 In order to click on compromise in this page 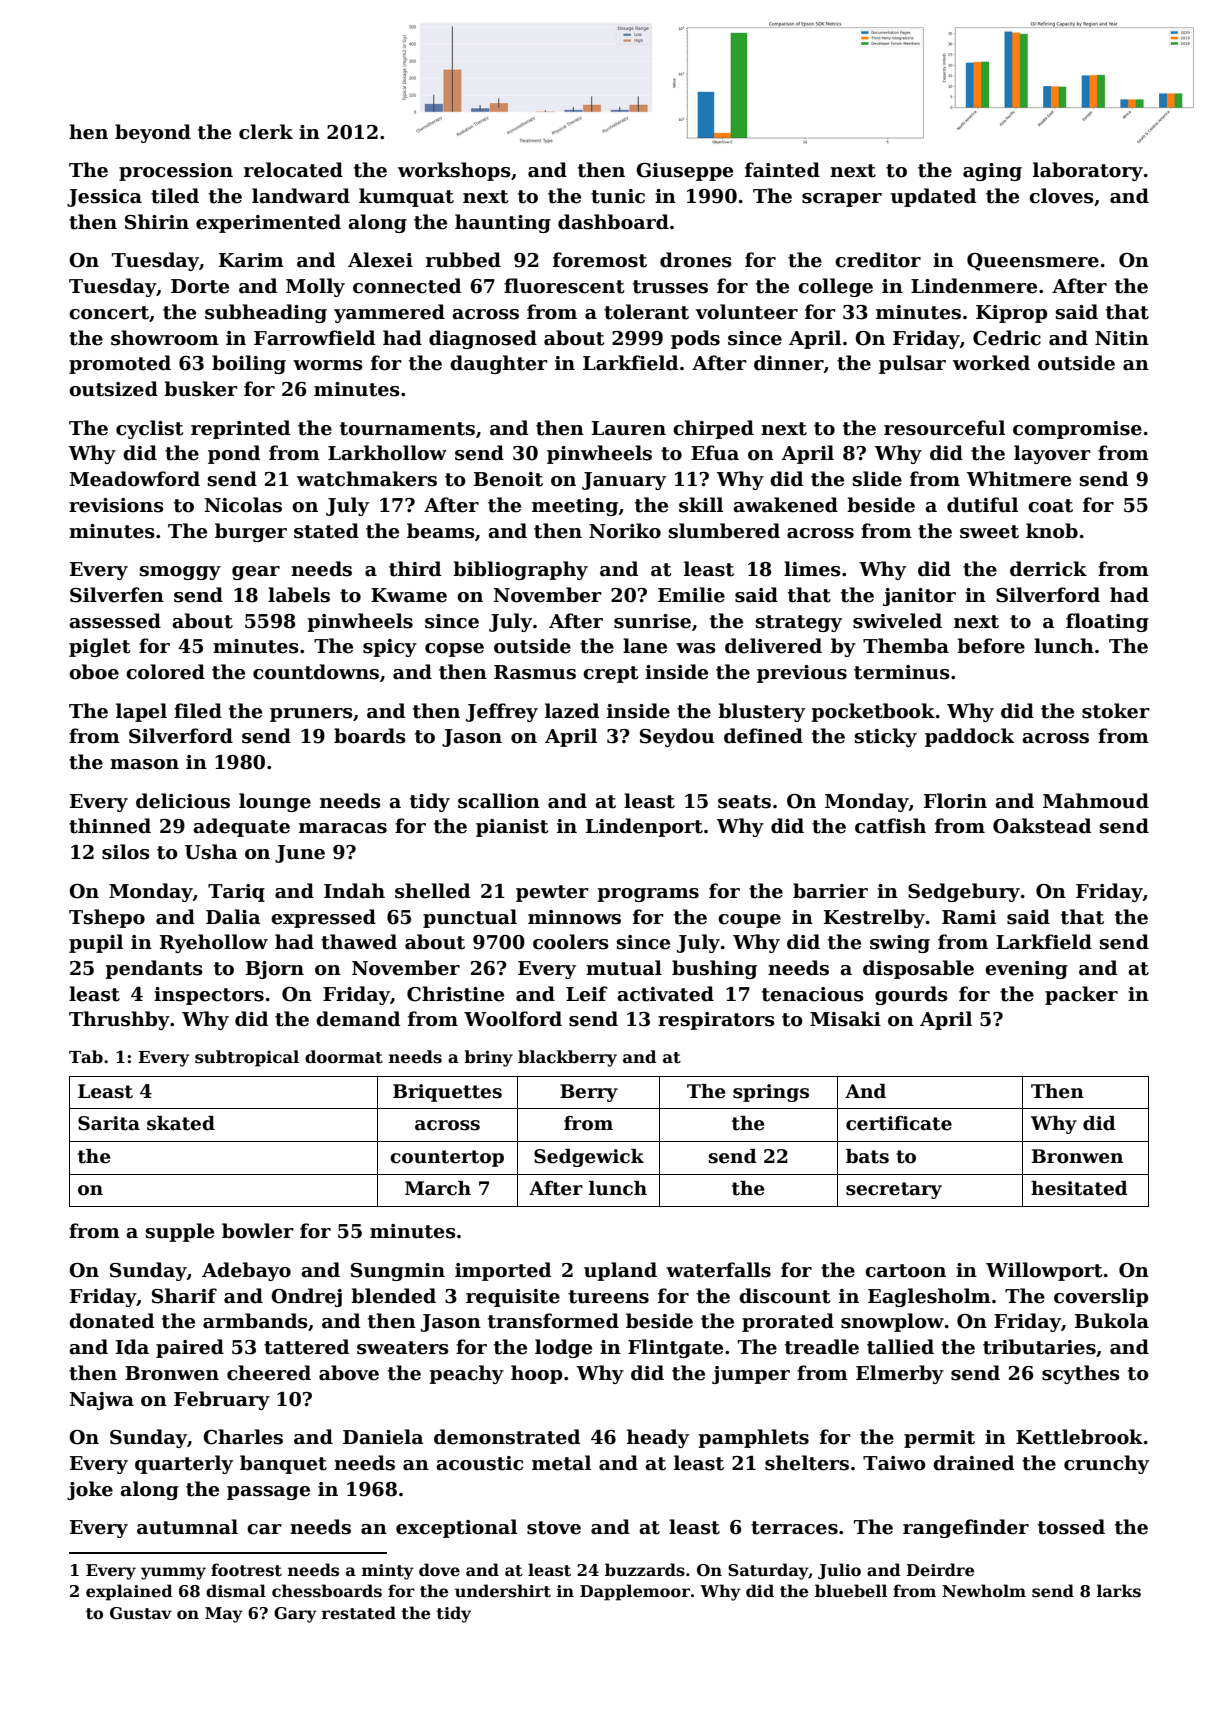, I will do `click(1077, 430)`.
